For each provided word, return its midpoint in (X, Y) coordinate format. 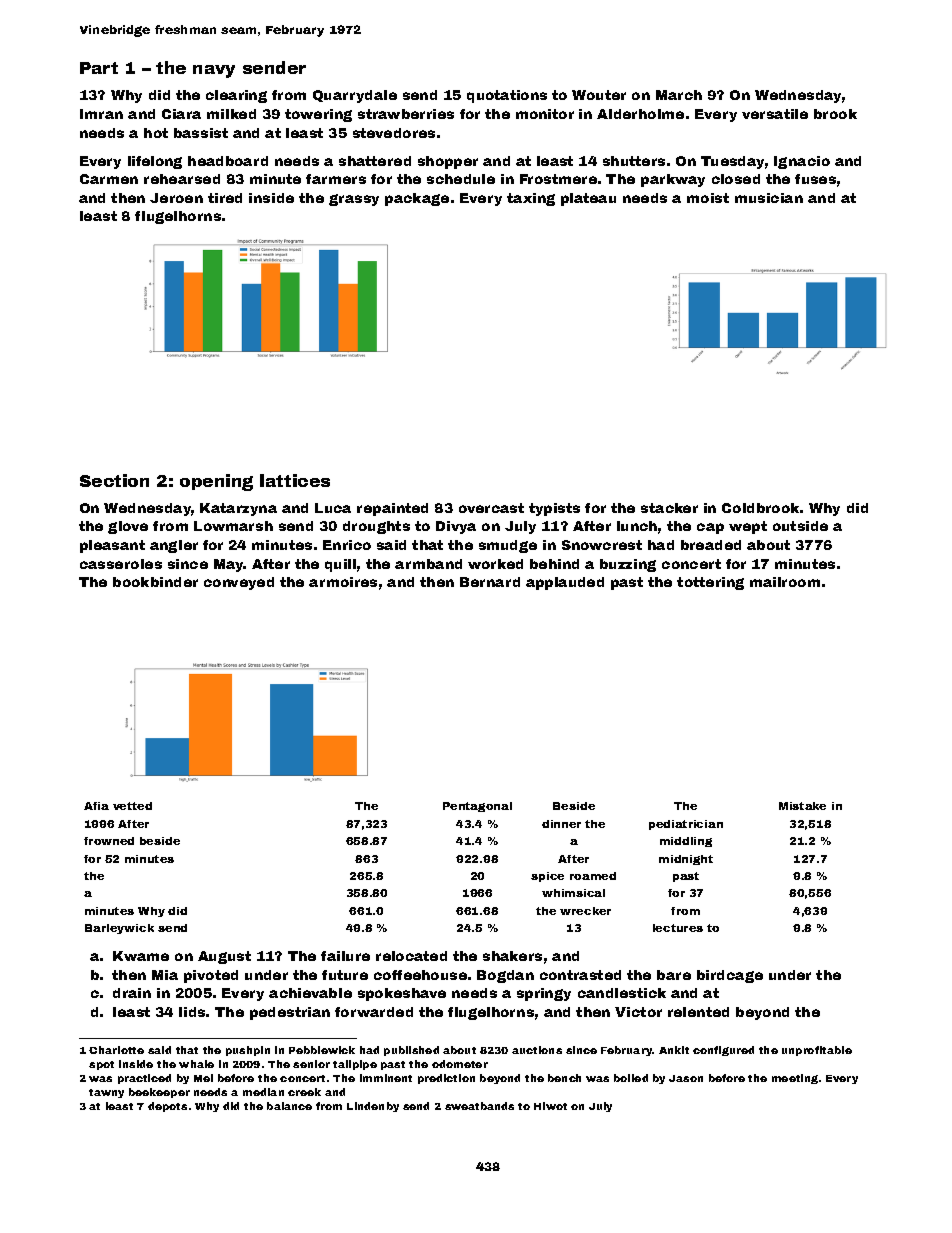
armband (428, 564)
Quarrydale (355, 96)
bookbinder (155, 582)
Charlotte (116, 1050)
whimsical (573, 893)
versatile (775, 114)
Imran (101, 114)
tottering (710, 583)
